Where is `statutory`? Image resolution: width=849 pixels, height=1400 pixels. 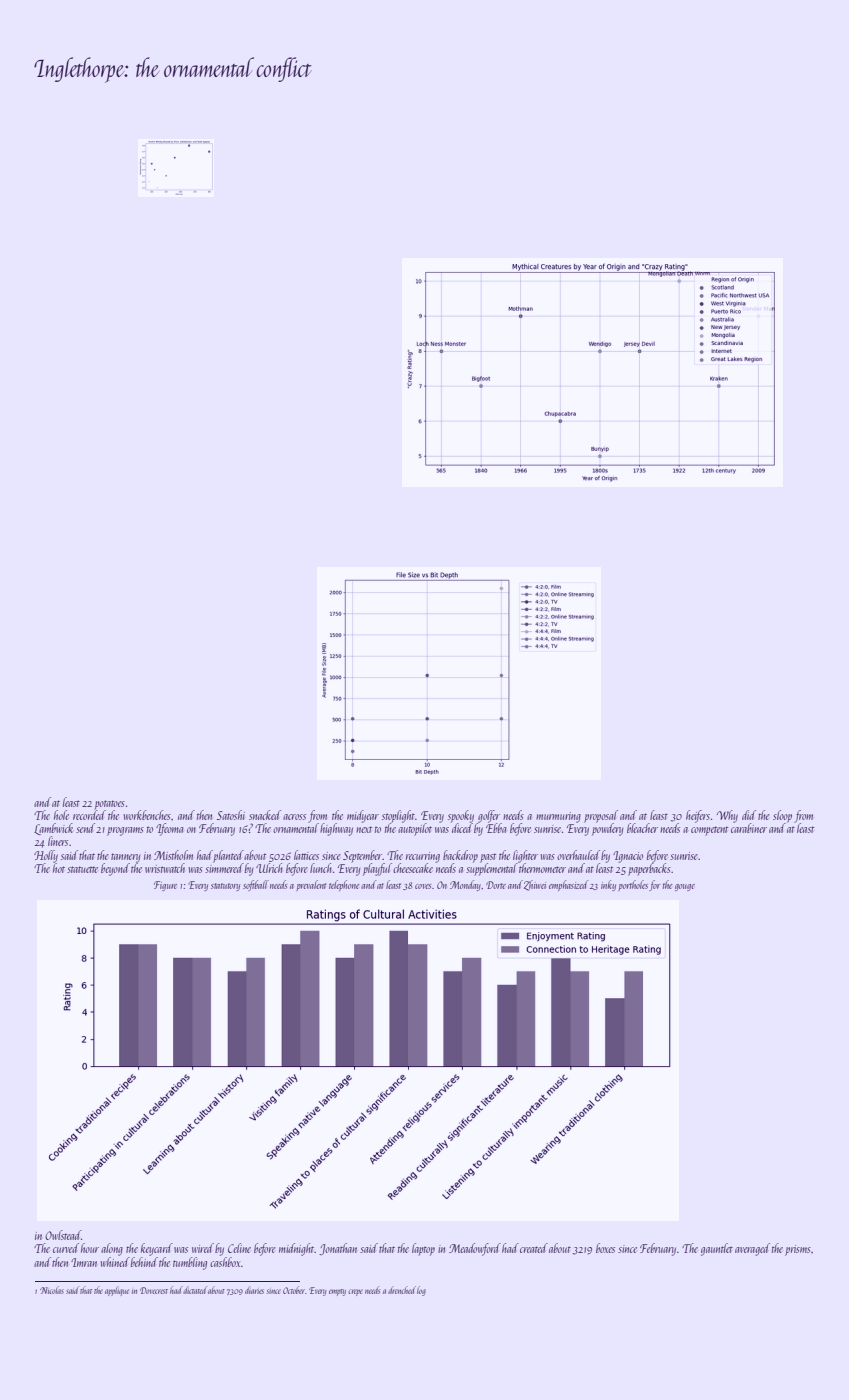 statutory is located at coordinates (225, 887).
